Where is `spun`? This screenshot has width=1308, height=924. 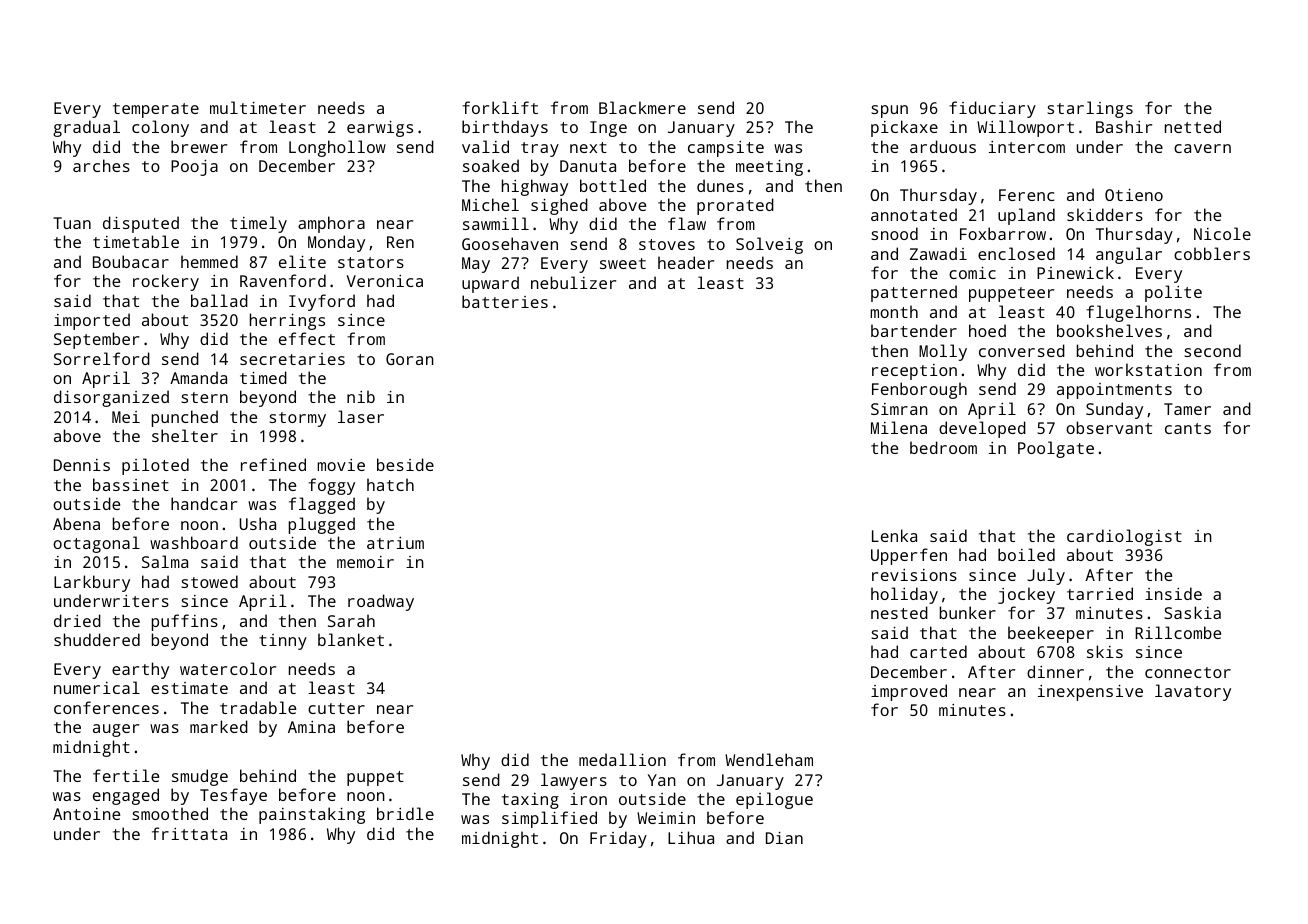 spun is located at coordinates (889, 111).
